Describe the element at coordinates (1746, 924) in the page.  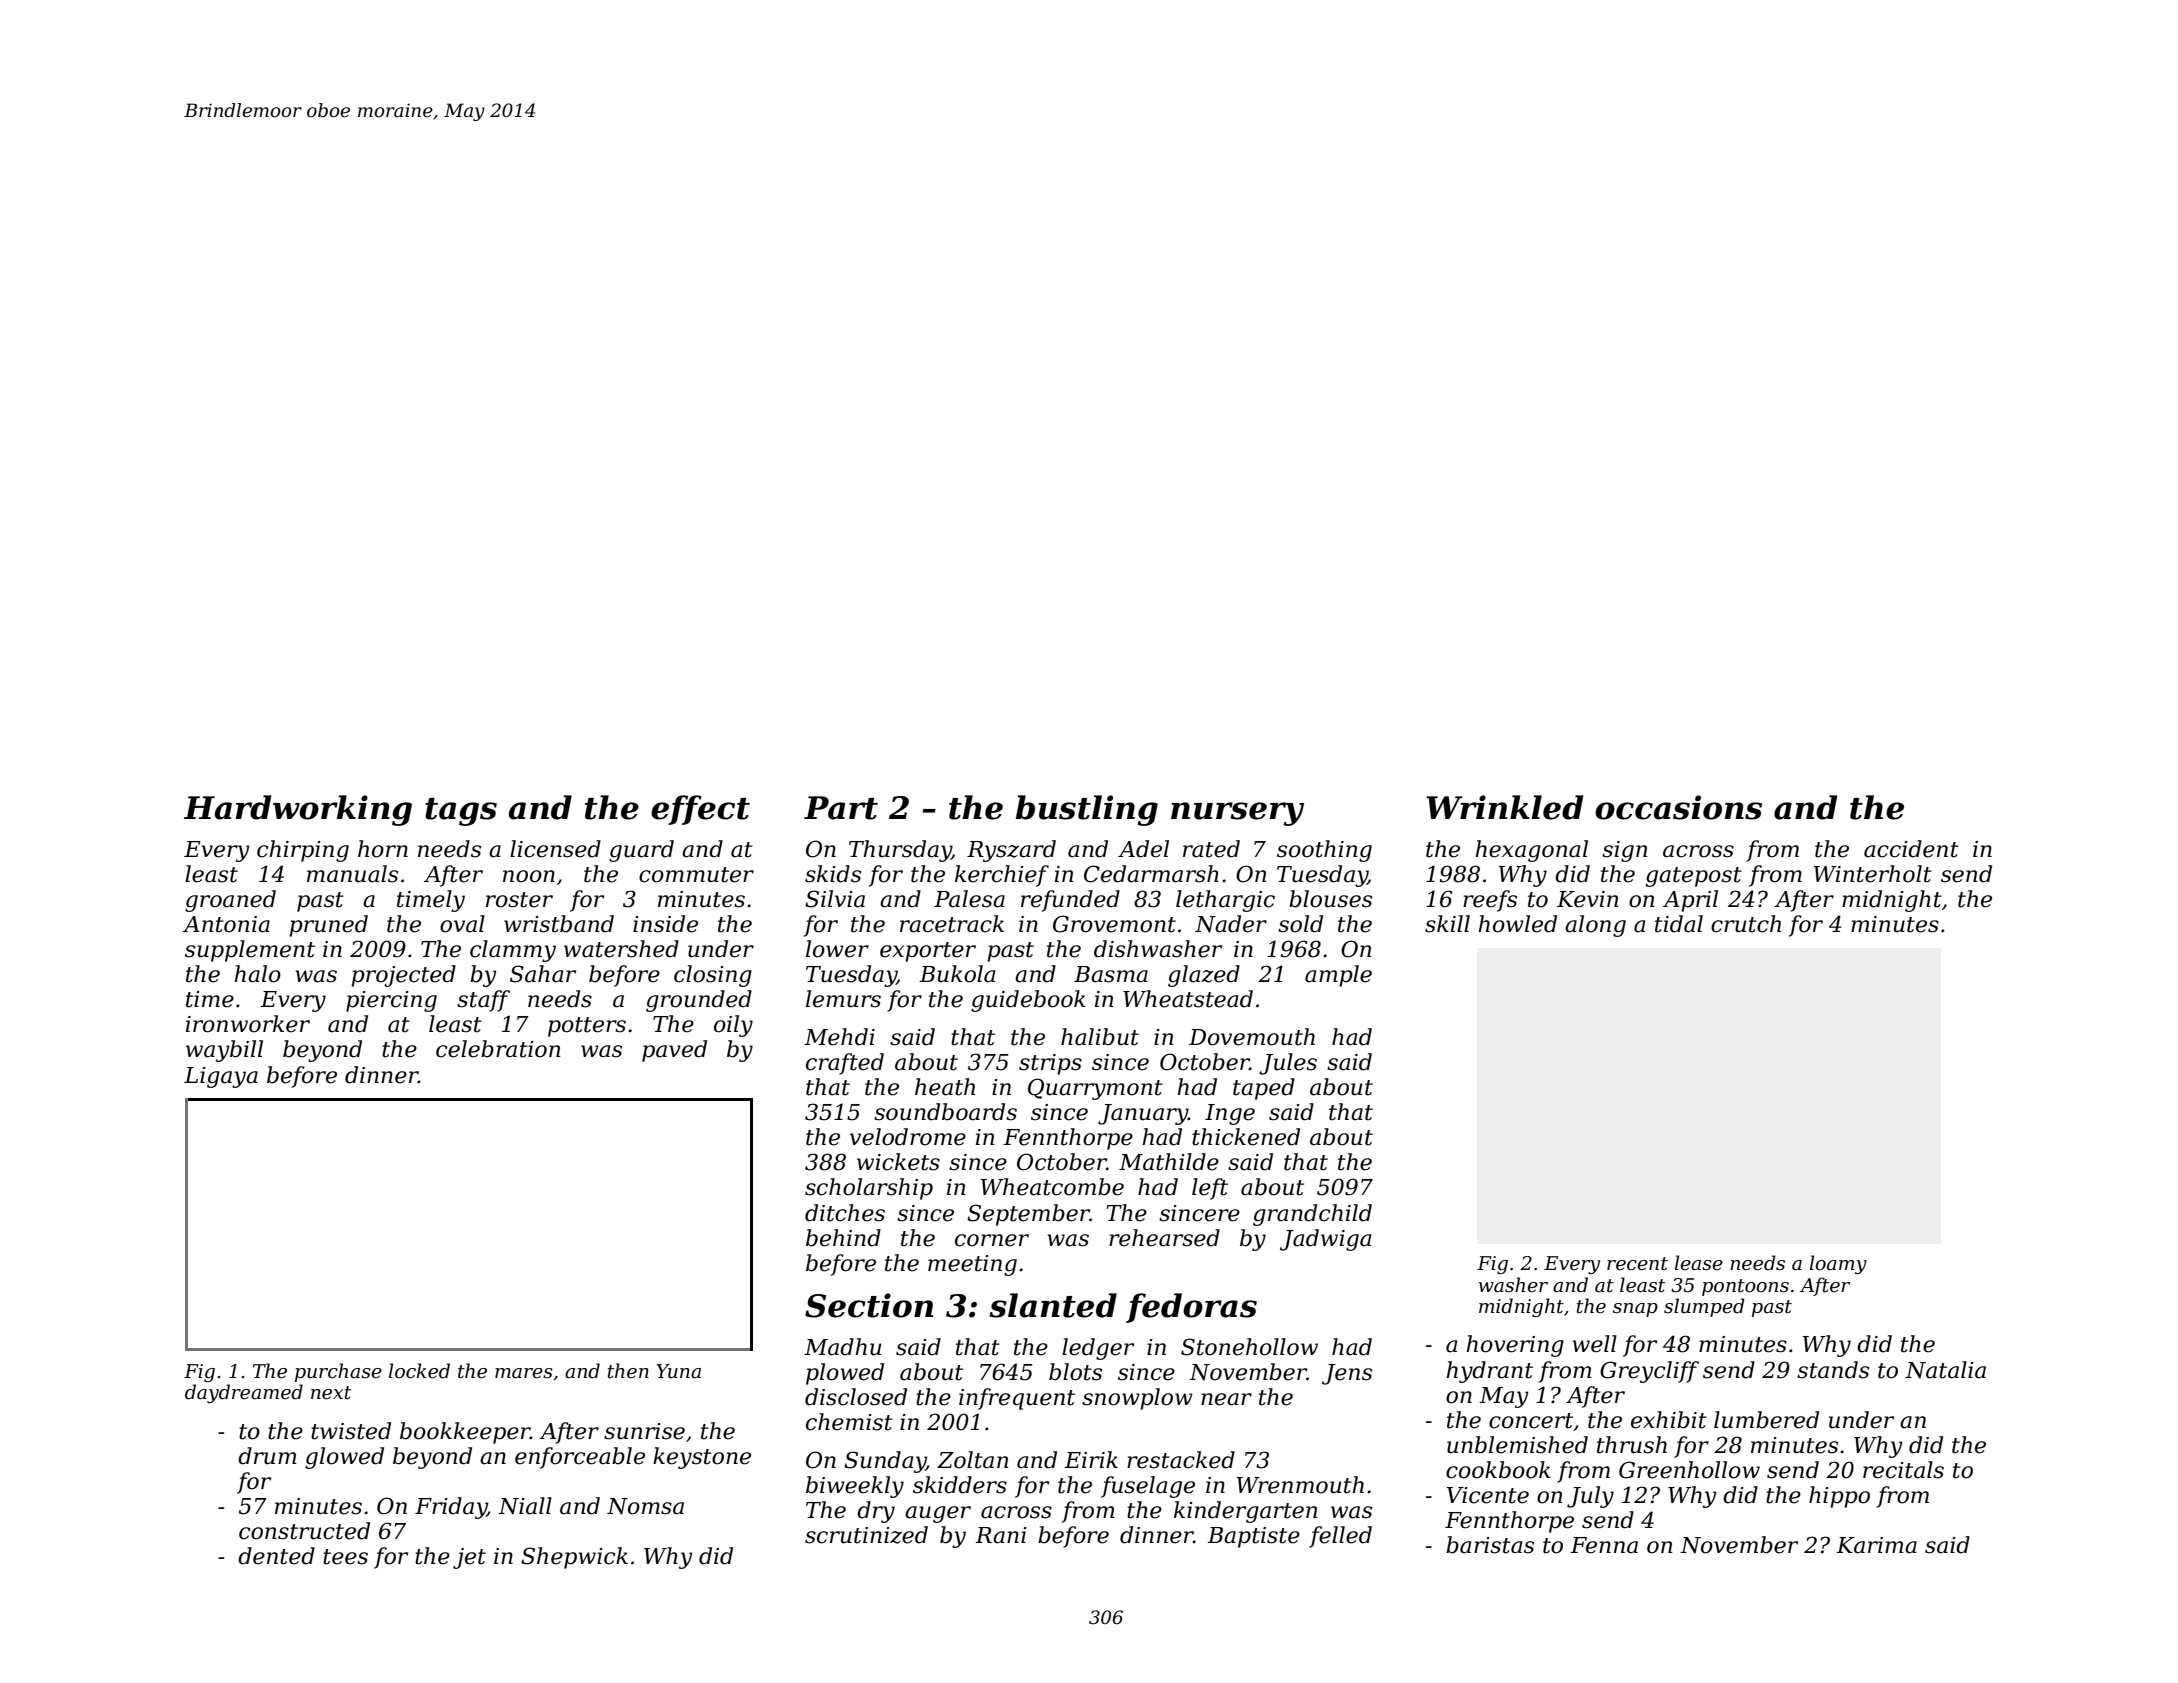
I see `crutch` at that location.
